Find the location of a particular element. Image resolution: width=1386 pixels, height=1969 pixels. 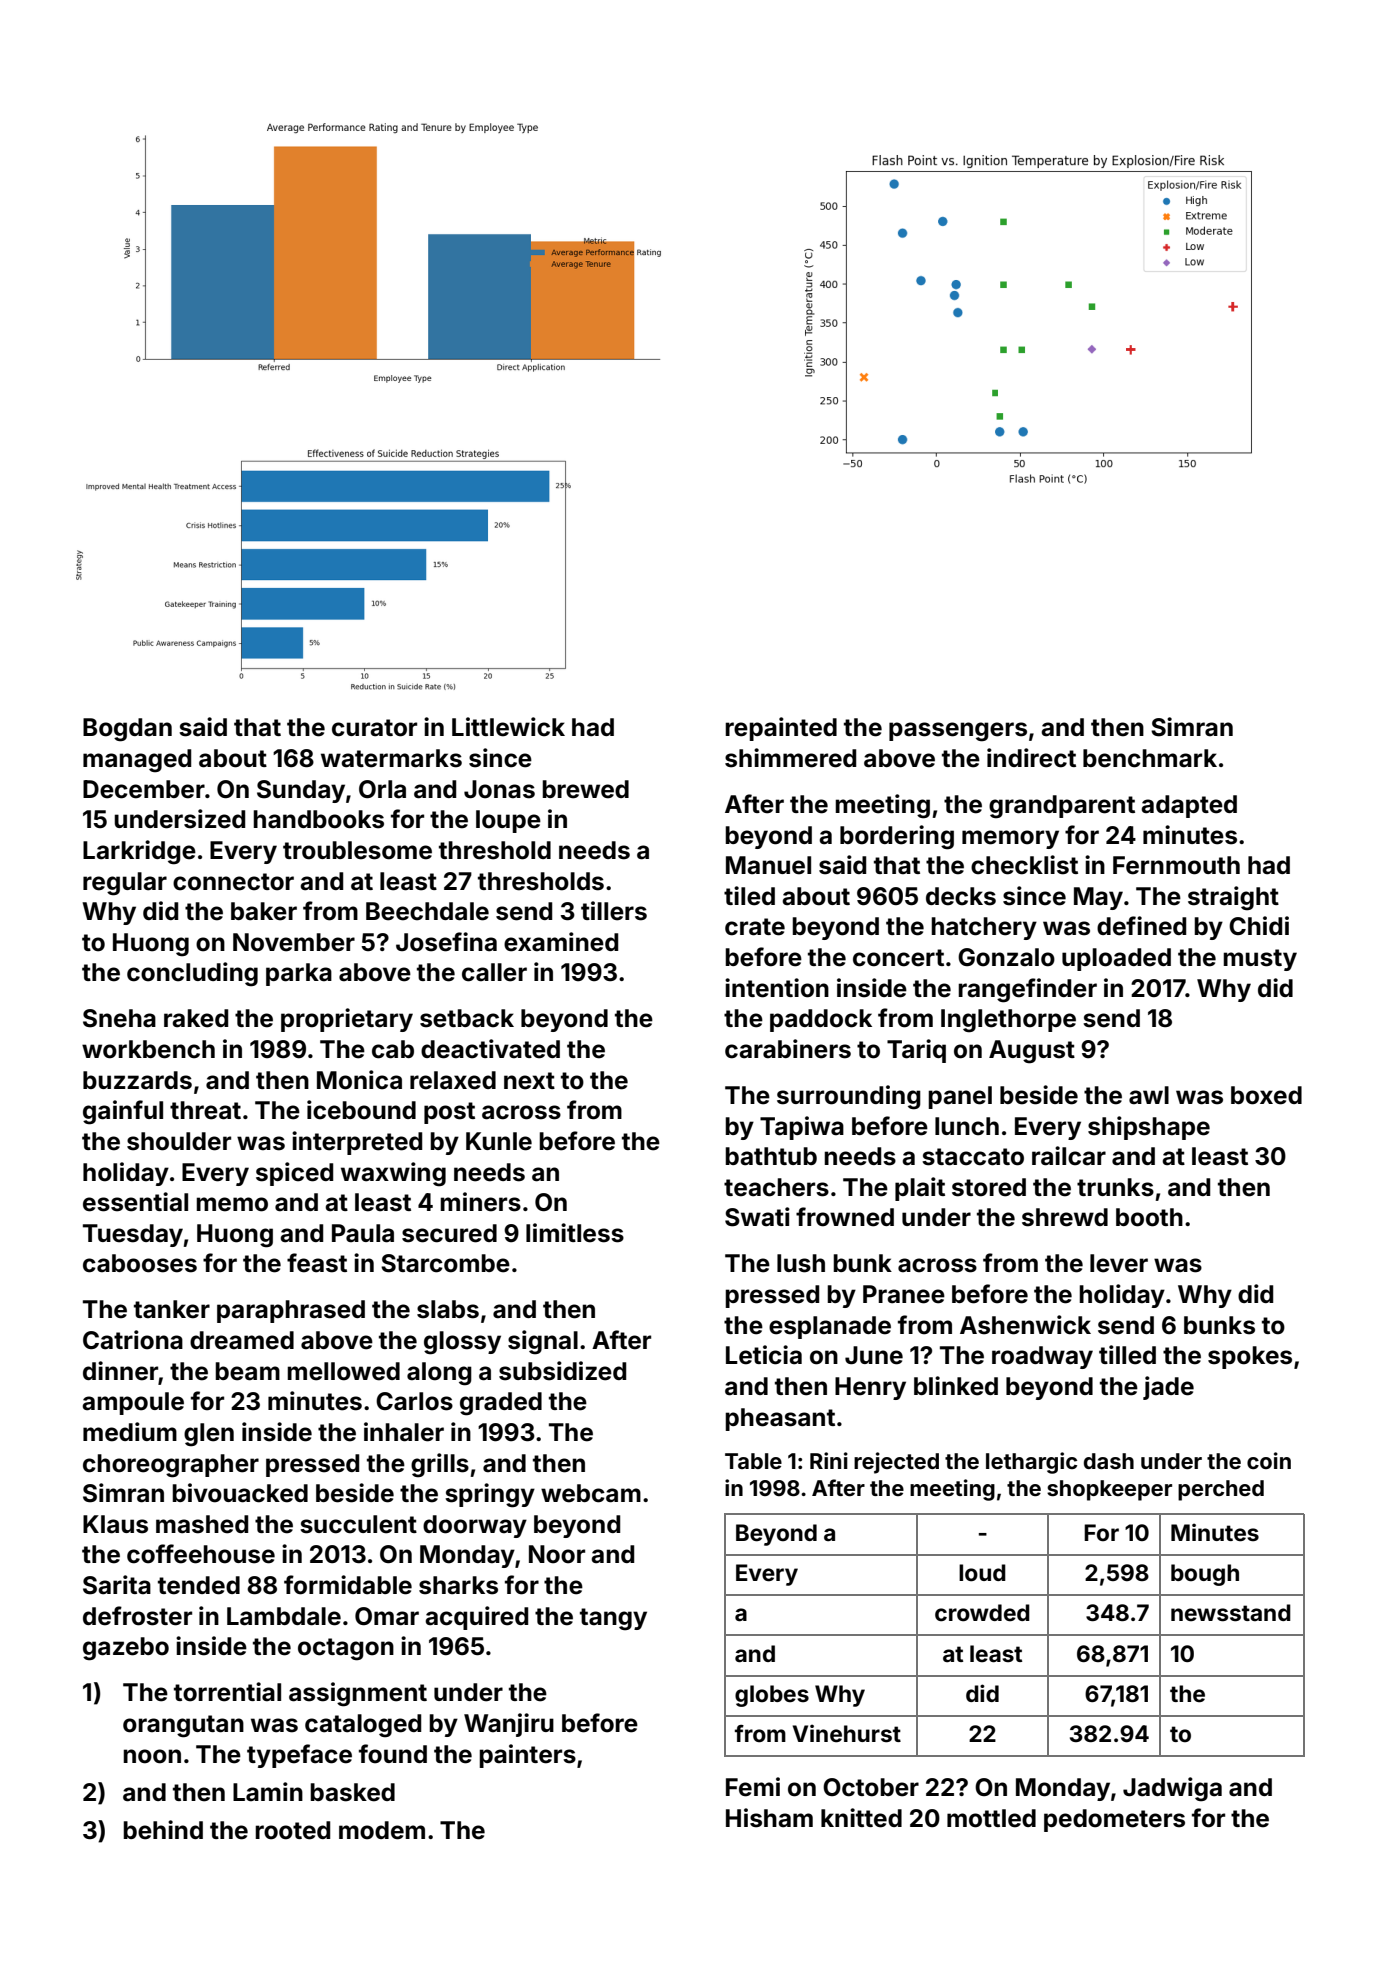

torrential is located at coordinates (227, 1692).
